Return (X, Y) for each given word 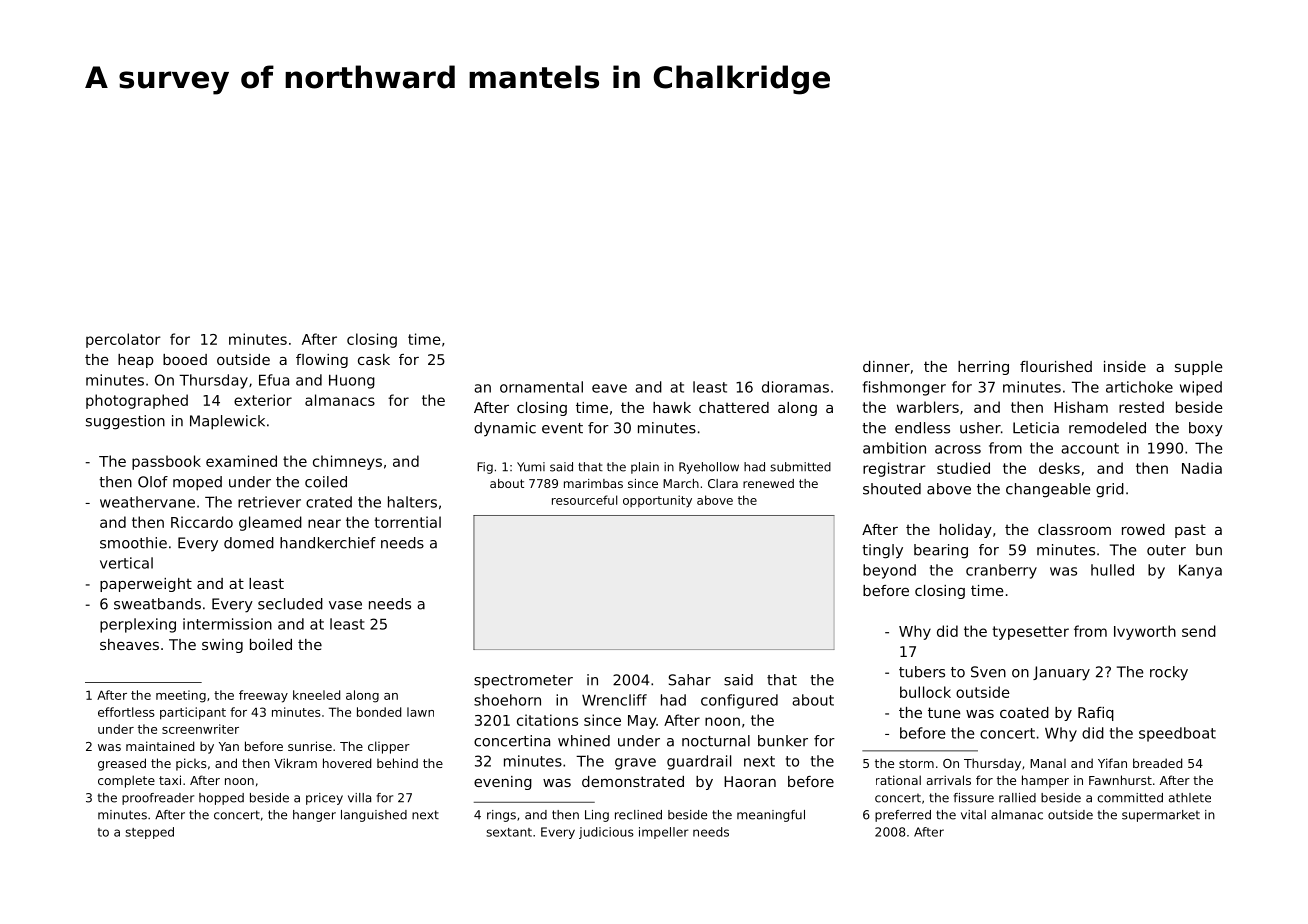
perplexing (138, 625)
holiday (966, 531)
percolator (123, 340)
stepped (149, 833)
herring (983, 368)
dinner (886, 366)
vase (345, 605)
